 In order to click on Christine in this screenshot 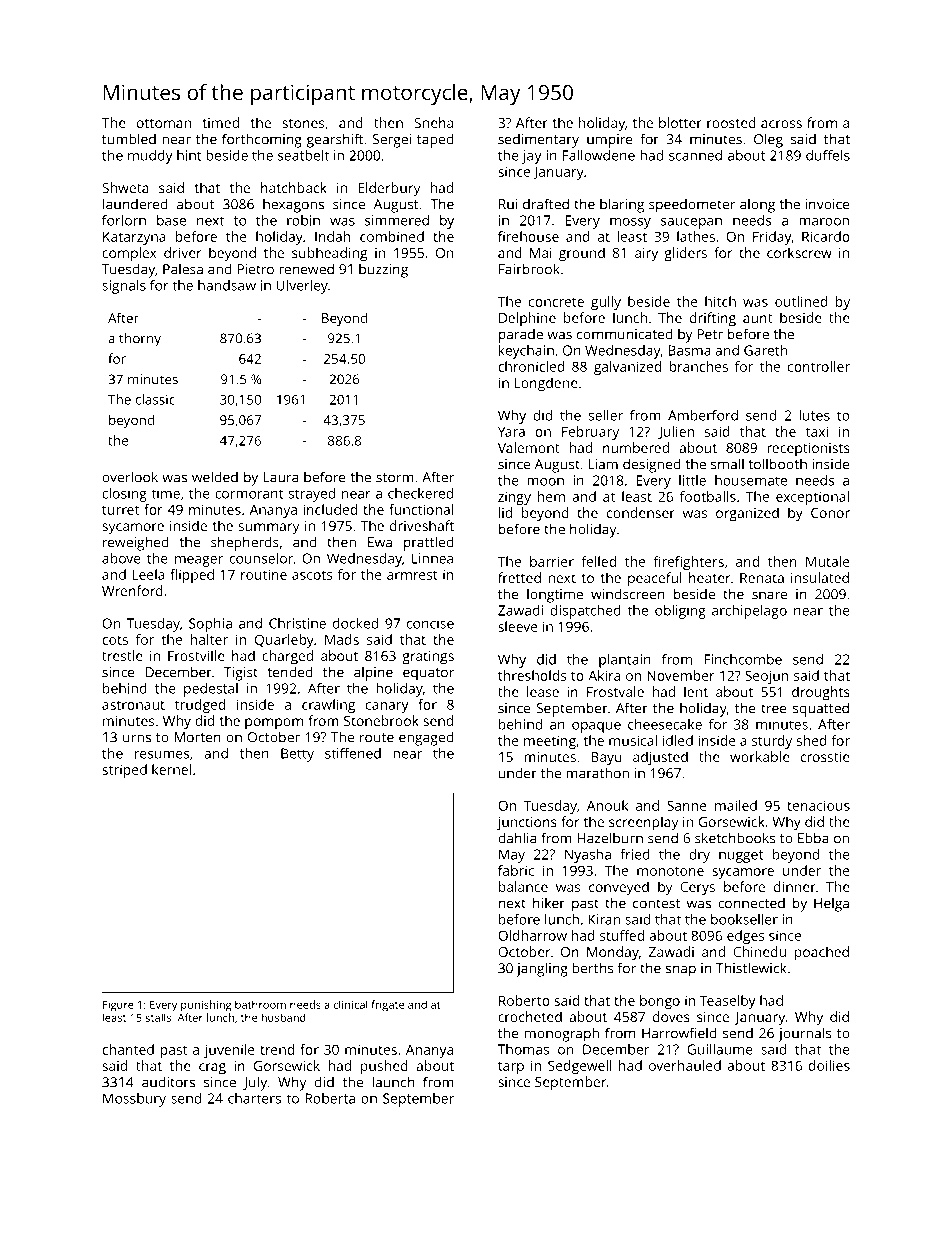, I will do `click(297, 623)`.
